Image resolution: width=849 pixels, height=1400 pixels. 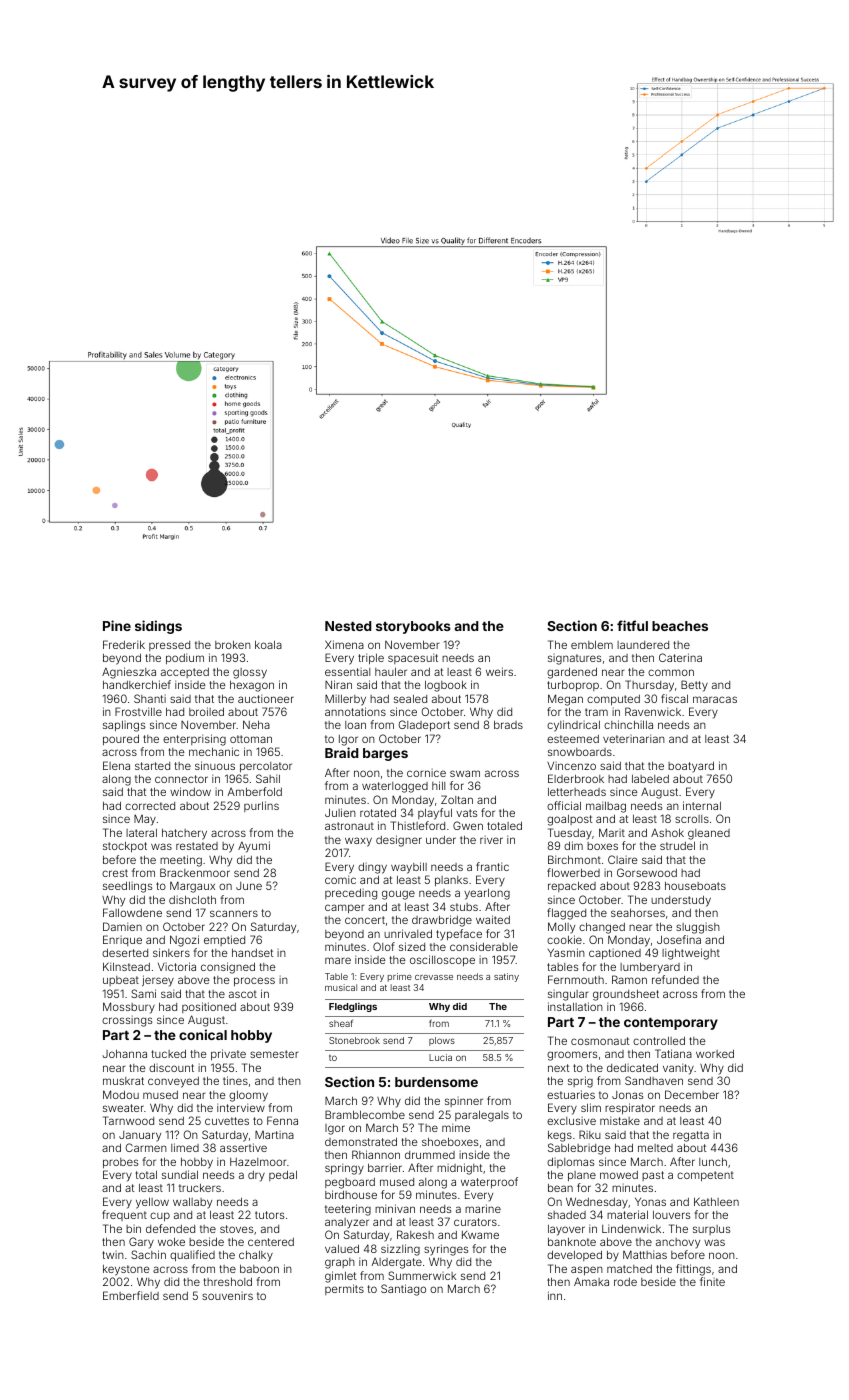 I want to click on Sandhaven, so click(x=654, y=1080).
